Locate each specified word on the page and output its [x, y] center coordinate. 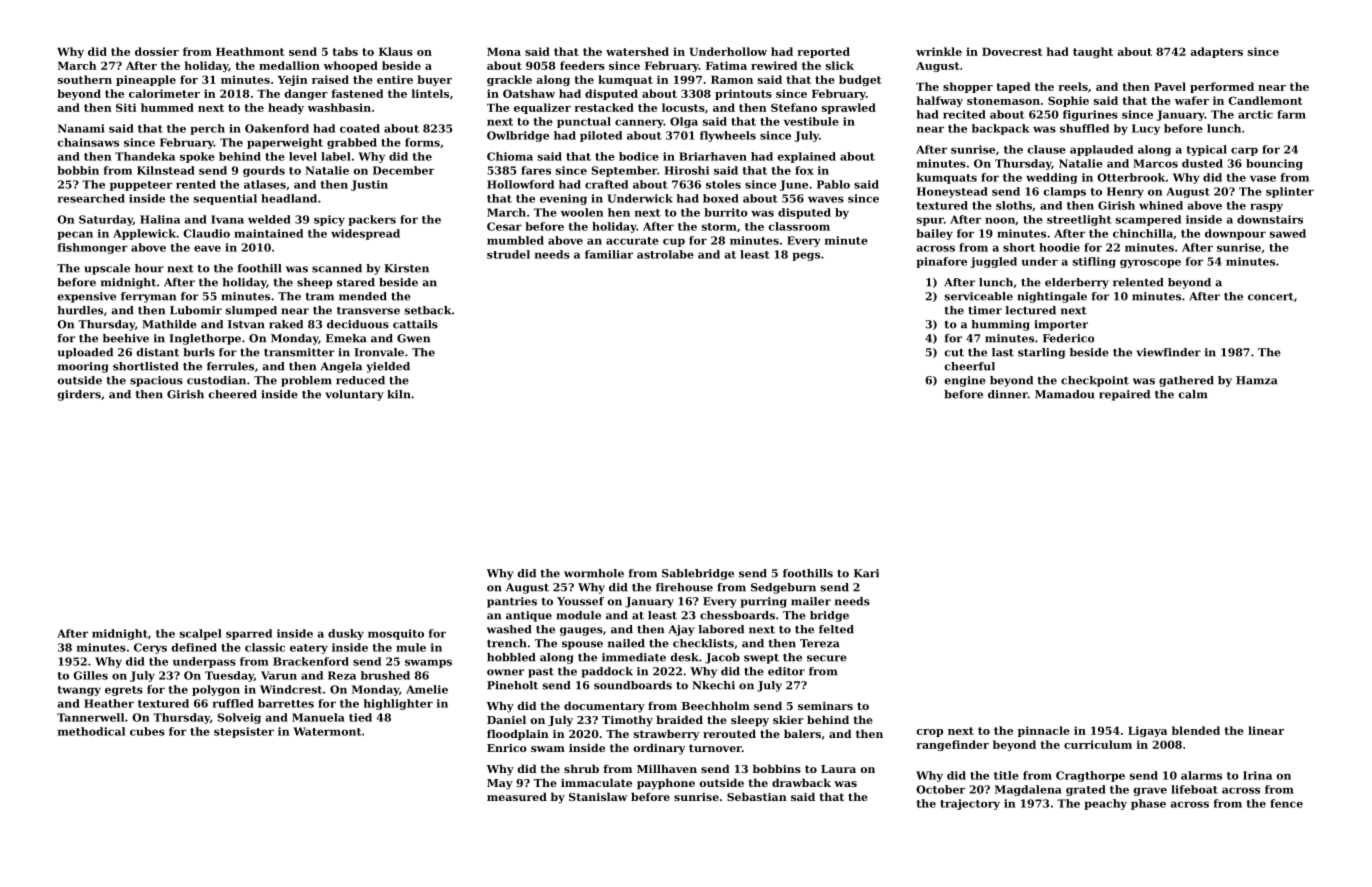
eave [207, 248]
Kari [866, 573]
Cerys [150, 648]
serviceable [979, 296]
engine [965, 381]
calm [1192, 394]
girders [79, 395]
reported [823, 52]
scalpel [201, 634]
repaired [1124, 395]
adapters [1217, 52]
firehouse [684, 587]
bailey [934, 234]
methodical [91, 731]
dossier [157, 51]
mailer [811, 601]
